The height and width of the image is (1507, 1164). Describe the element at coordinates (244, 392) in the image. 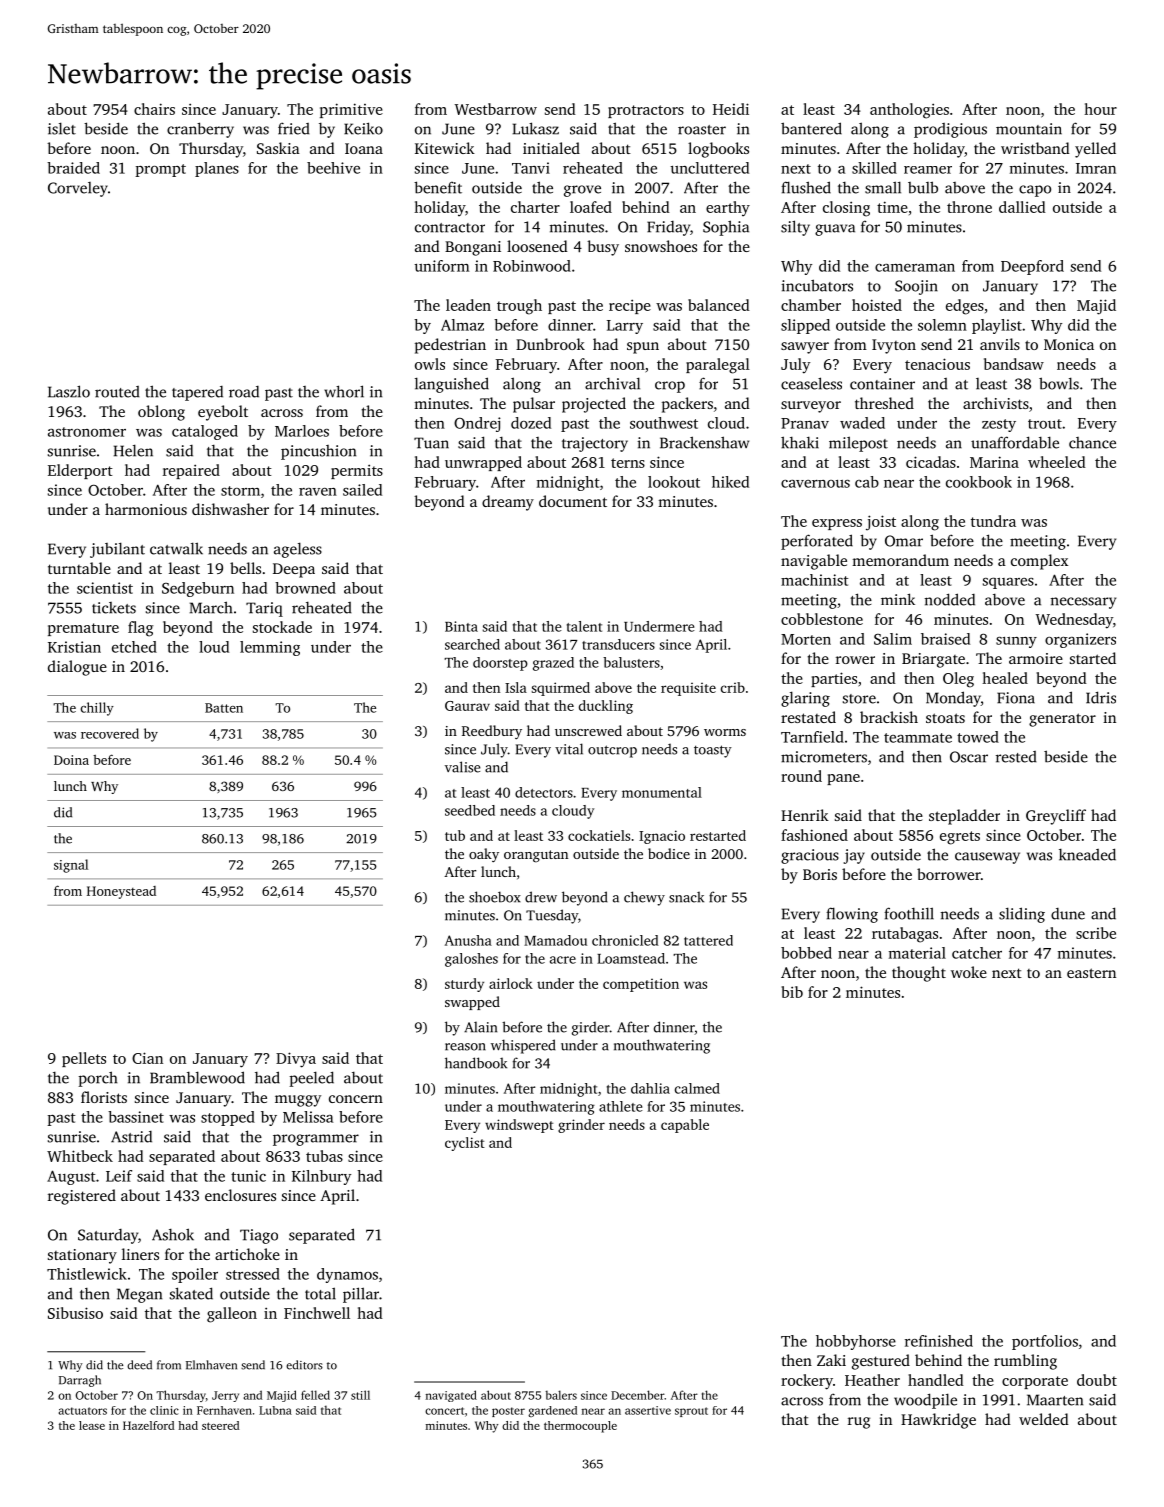

I see `road` at that location.
